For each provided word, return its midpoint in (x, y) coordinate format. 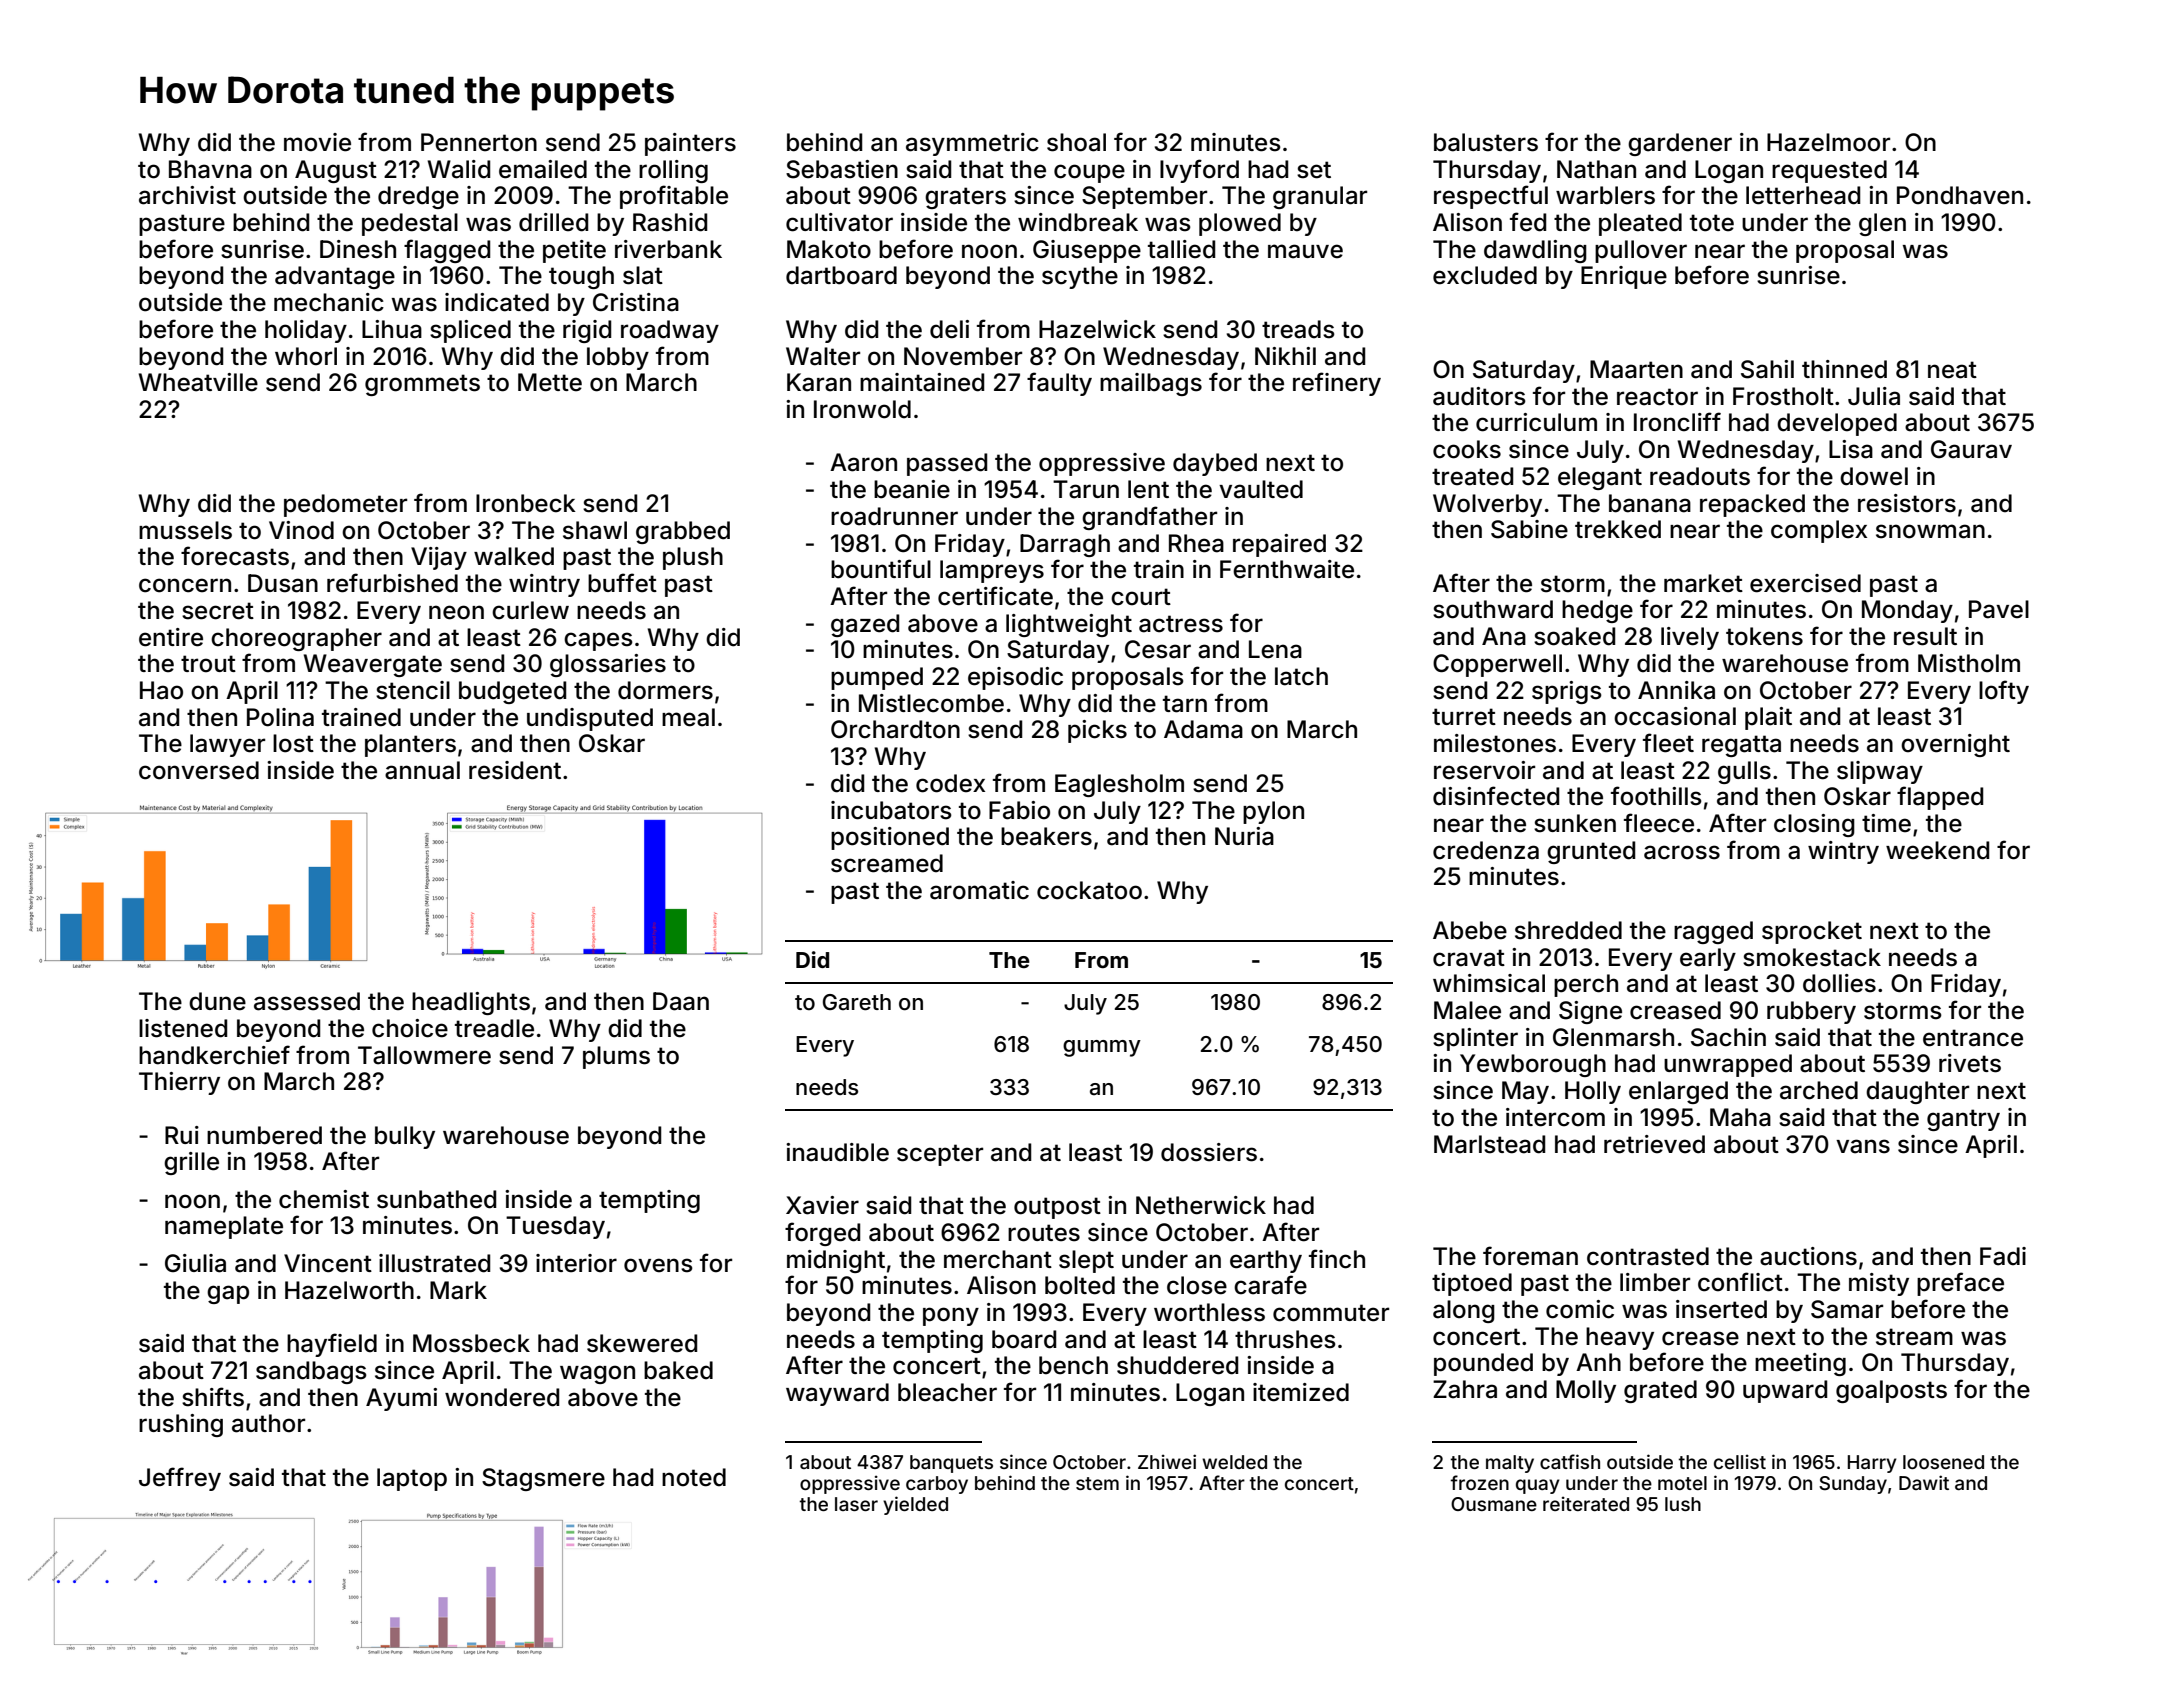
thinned (1844, 369)
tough (581, 277)
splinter (1475, 1039)
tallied (1181, 249)
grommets (422, 385)
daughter (1917, 1092)
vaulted (1261, 489)
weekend (1937, 850)
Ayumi (401, 1399)
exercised (1805, 583)
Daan (681, 1001)
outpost (1057, 1208)
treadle (494, 1028)
